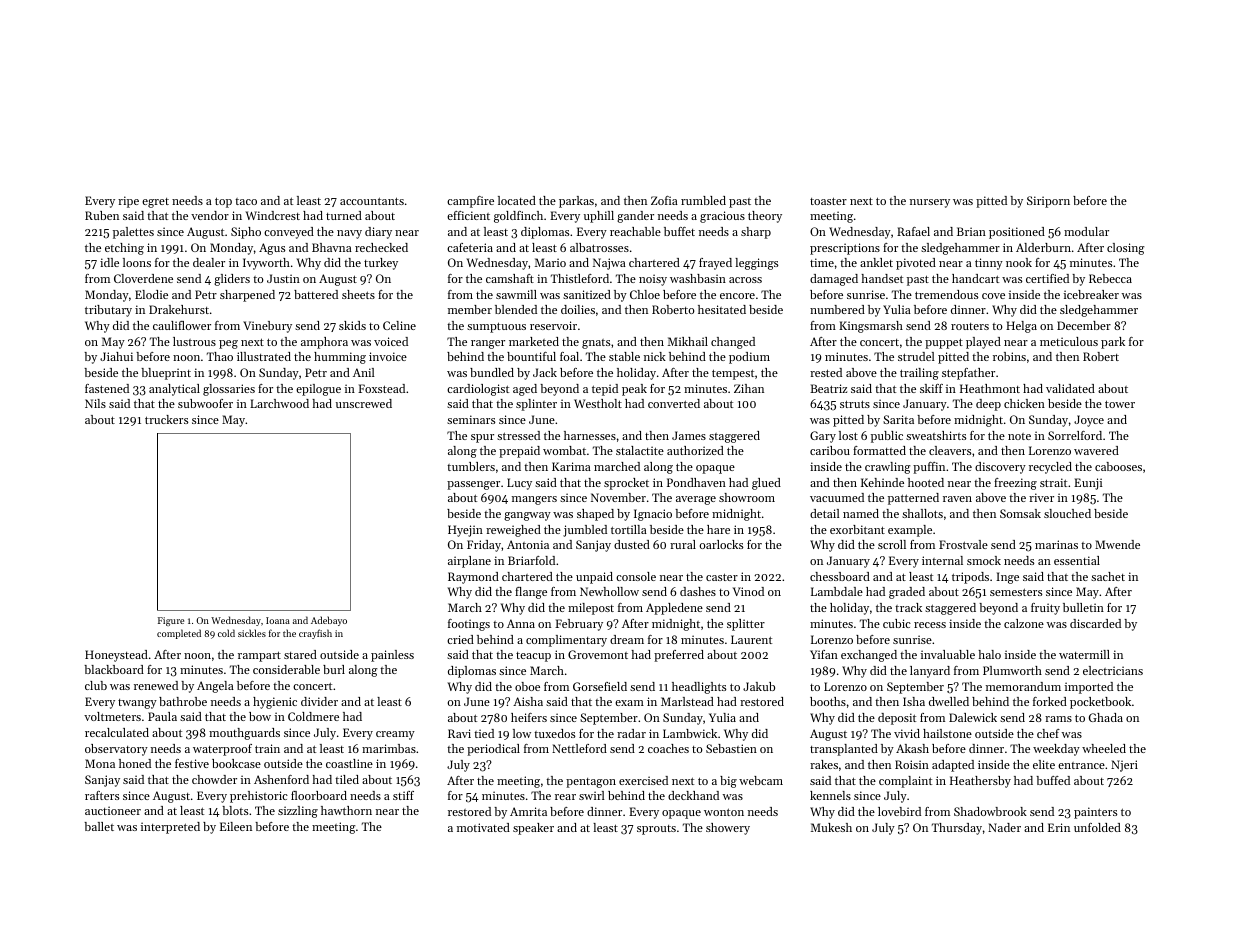 This page has height=952, width=1233. Describe the element at coordinates (469, 625) in the page. I see `footings` at that location.
